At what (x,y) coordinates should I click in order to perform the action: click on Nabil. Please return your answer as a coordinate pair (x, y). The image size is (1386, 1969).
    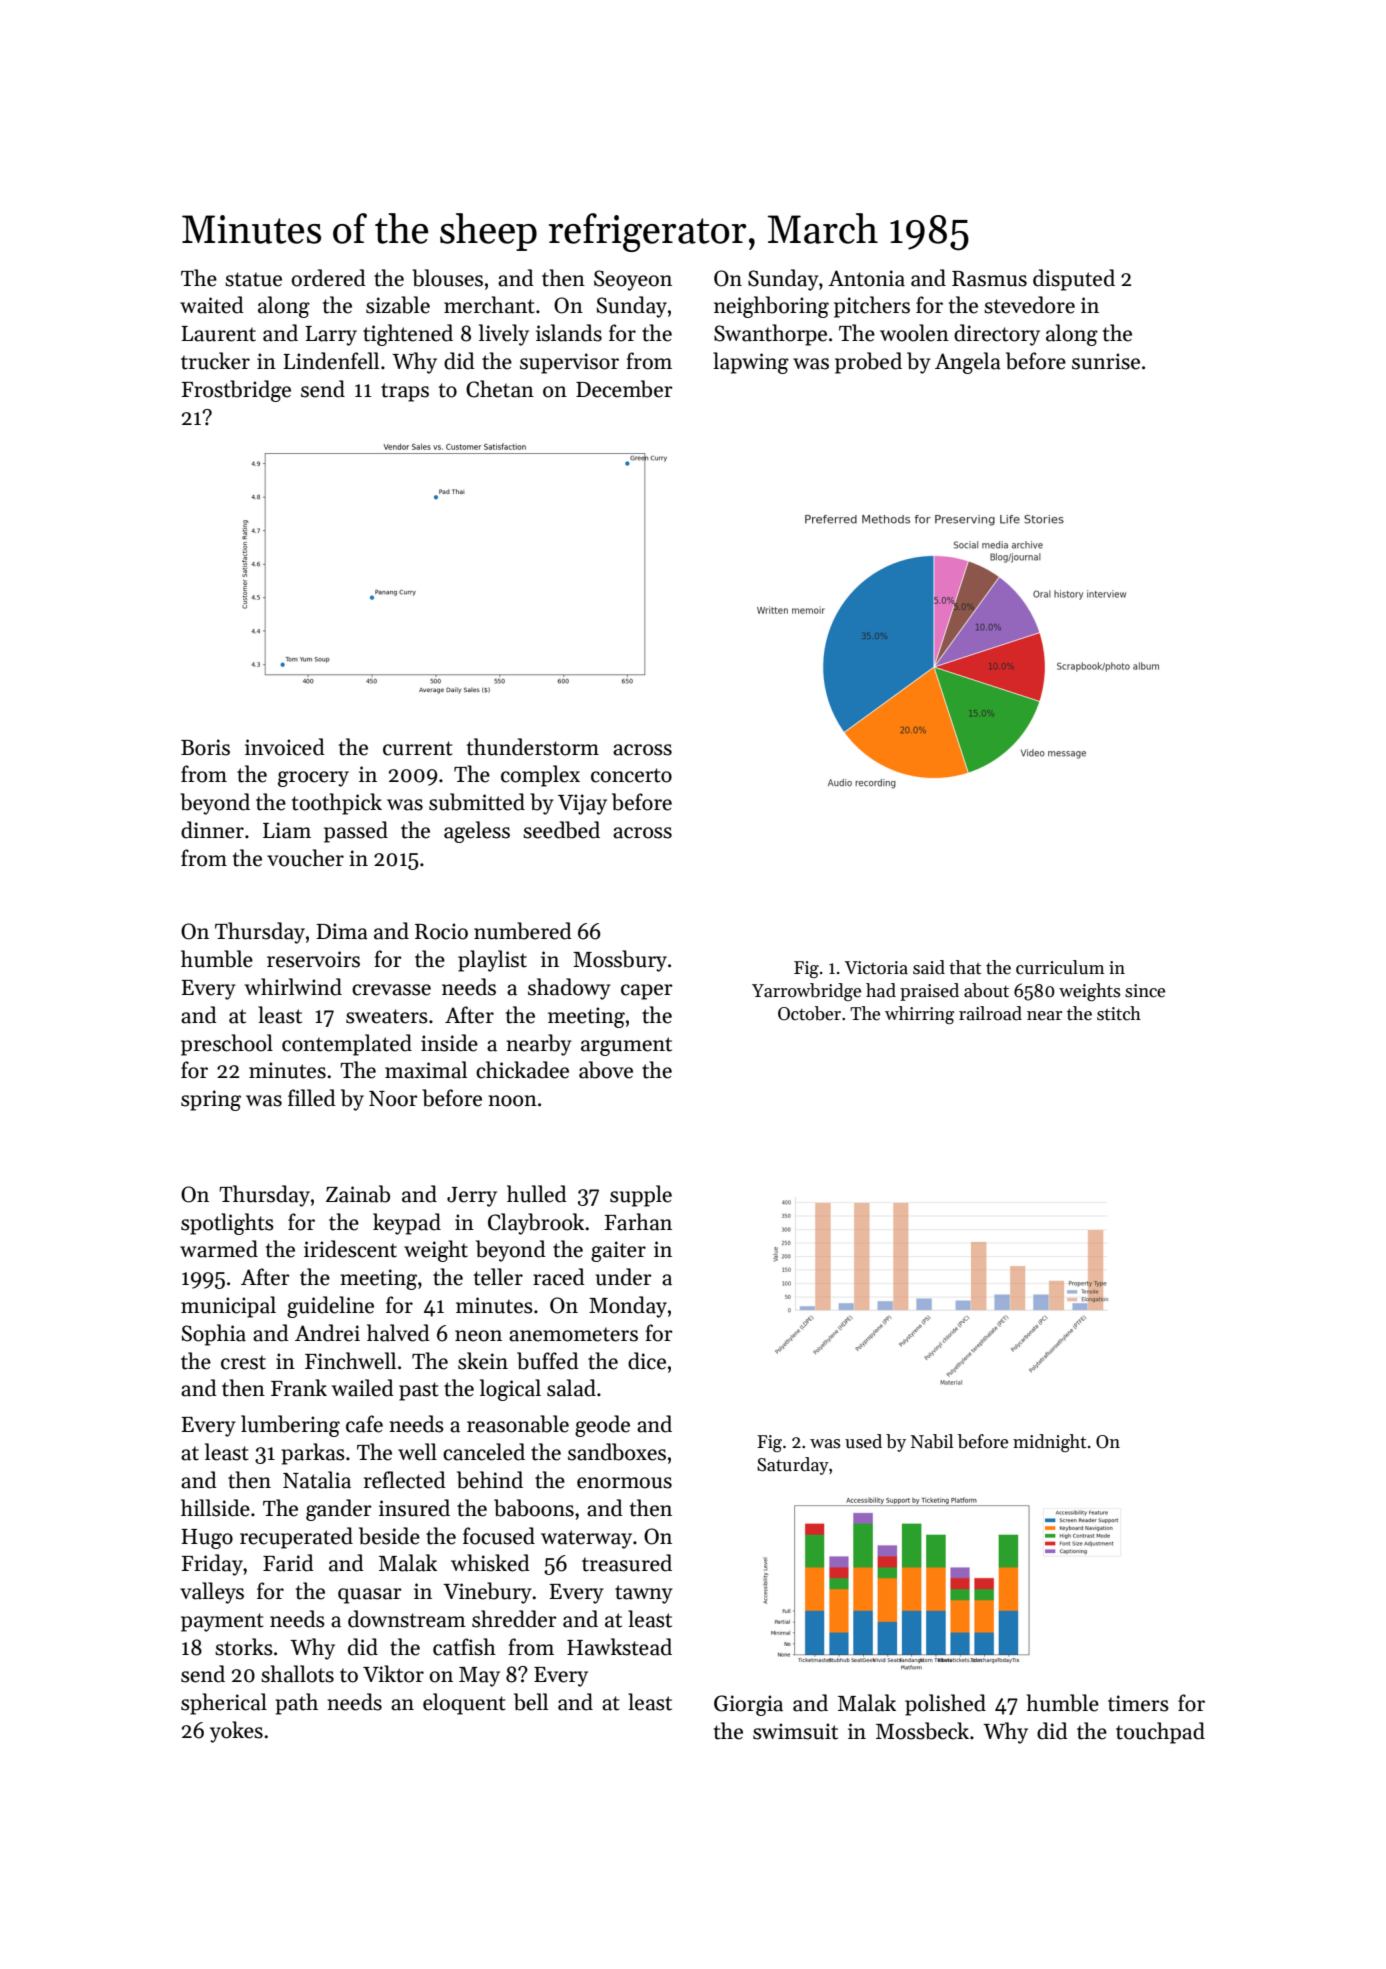
    Looking at the image, I should click on (932, 1441).
